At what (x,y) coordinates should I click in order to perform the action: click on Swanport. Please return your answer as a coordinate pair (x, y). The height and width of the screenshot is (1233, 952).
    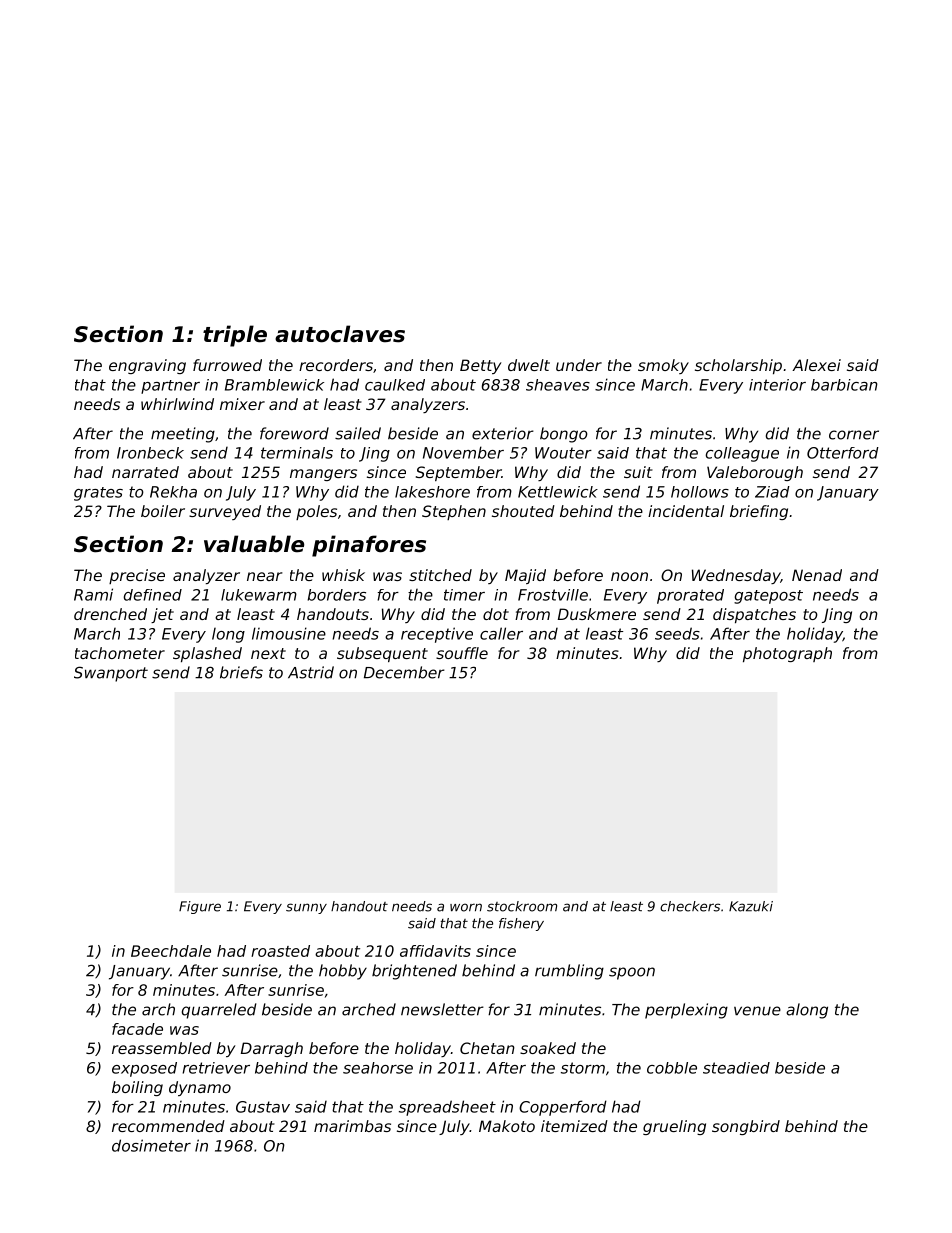
    Looking at the image, I should click on (111, 674).
